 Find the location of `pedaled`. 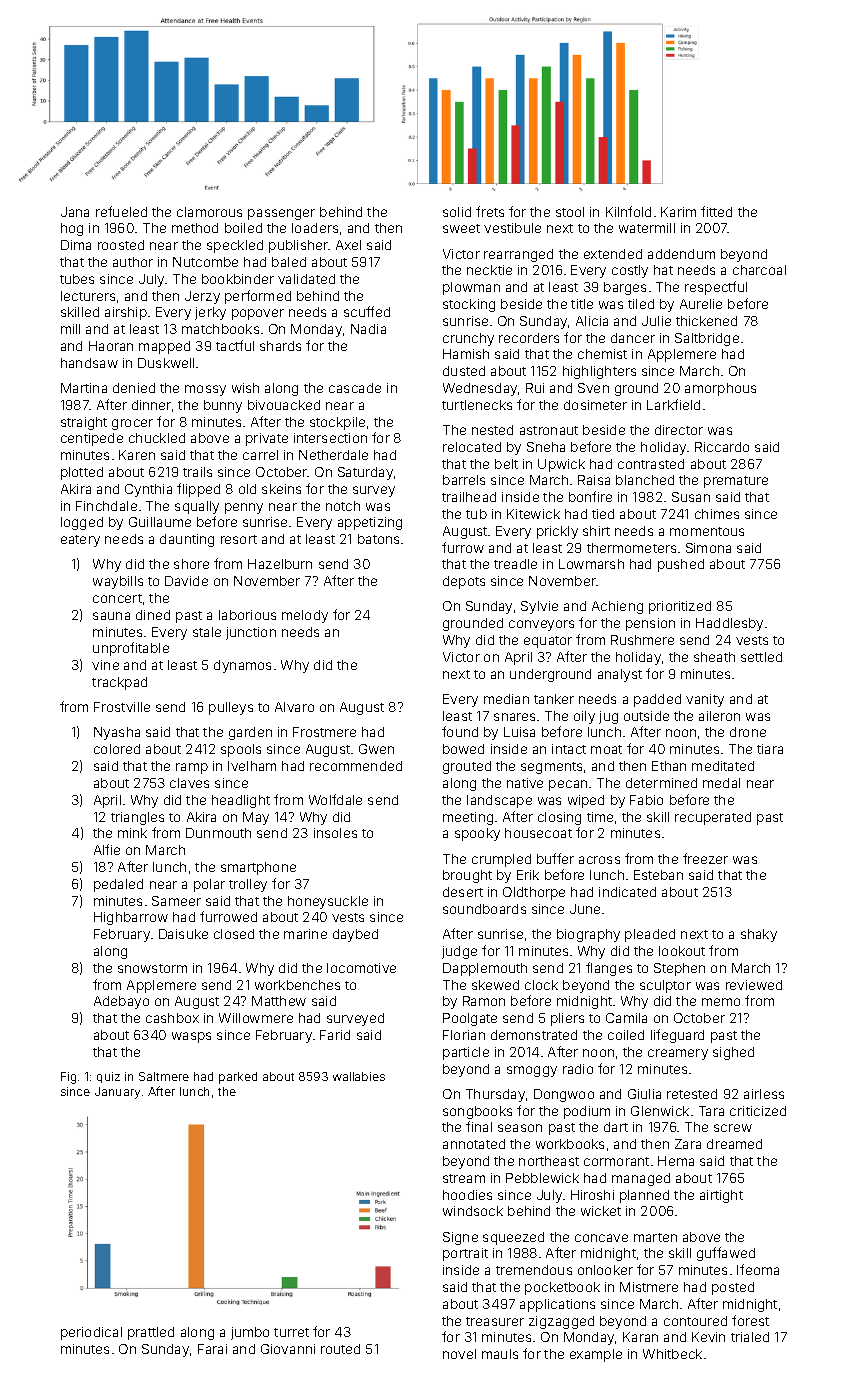

pedaled is located at coordinates (118, 885).
